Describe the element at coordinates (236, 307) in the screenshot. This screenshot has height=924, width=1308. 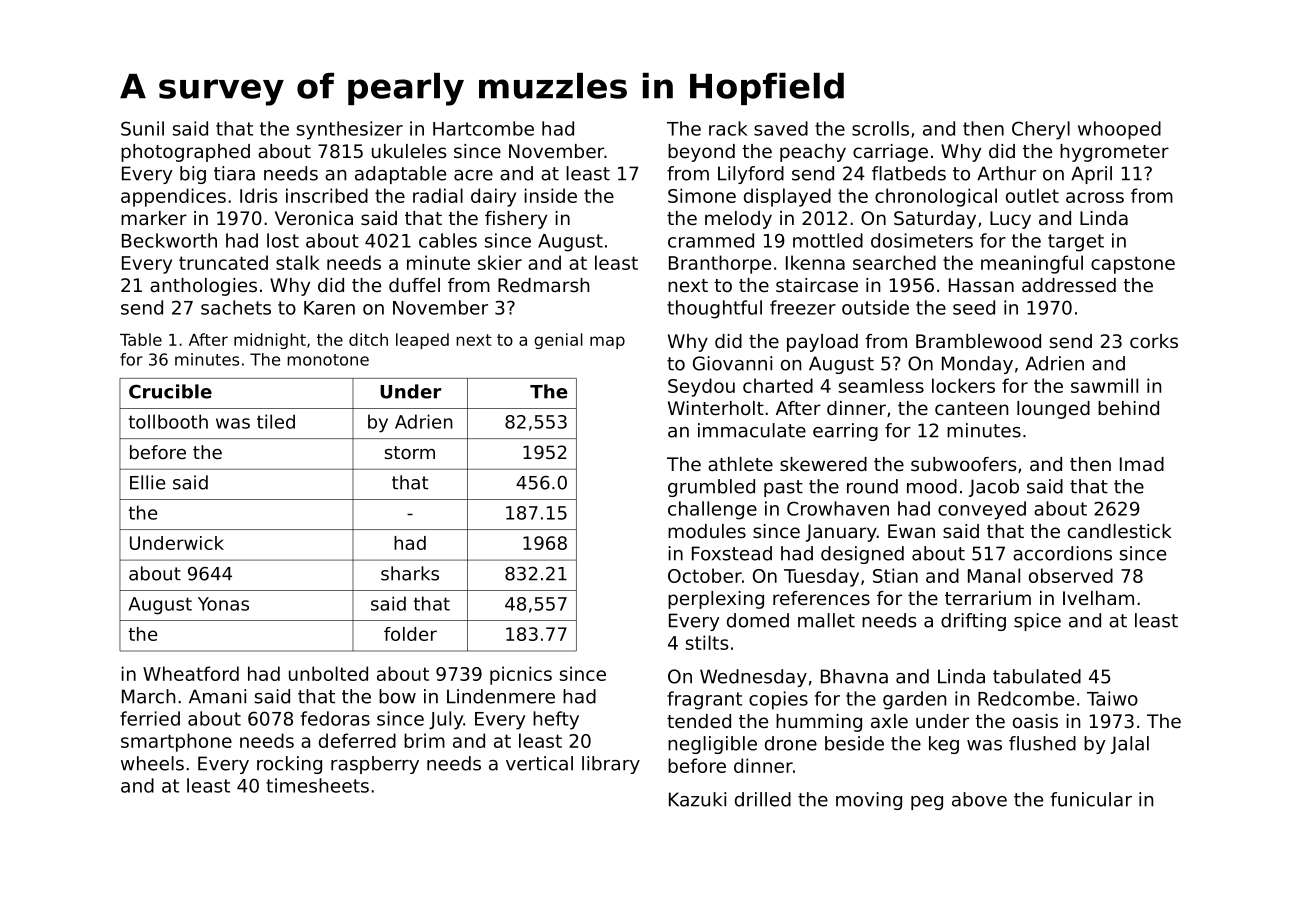
I see `sachets` at that location.
